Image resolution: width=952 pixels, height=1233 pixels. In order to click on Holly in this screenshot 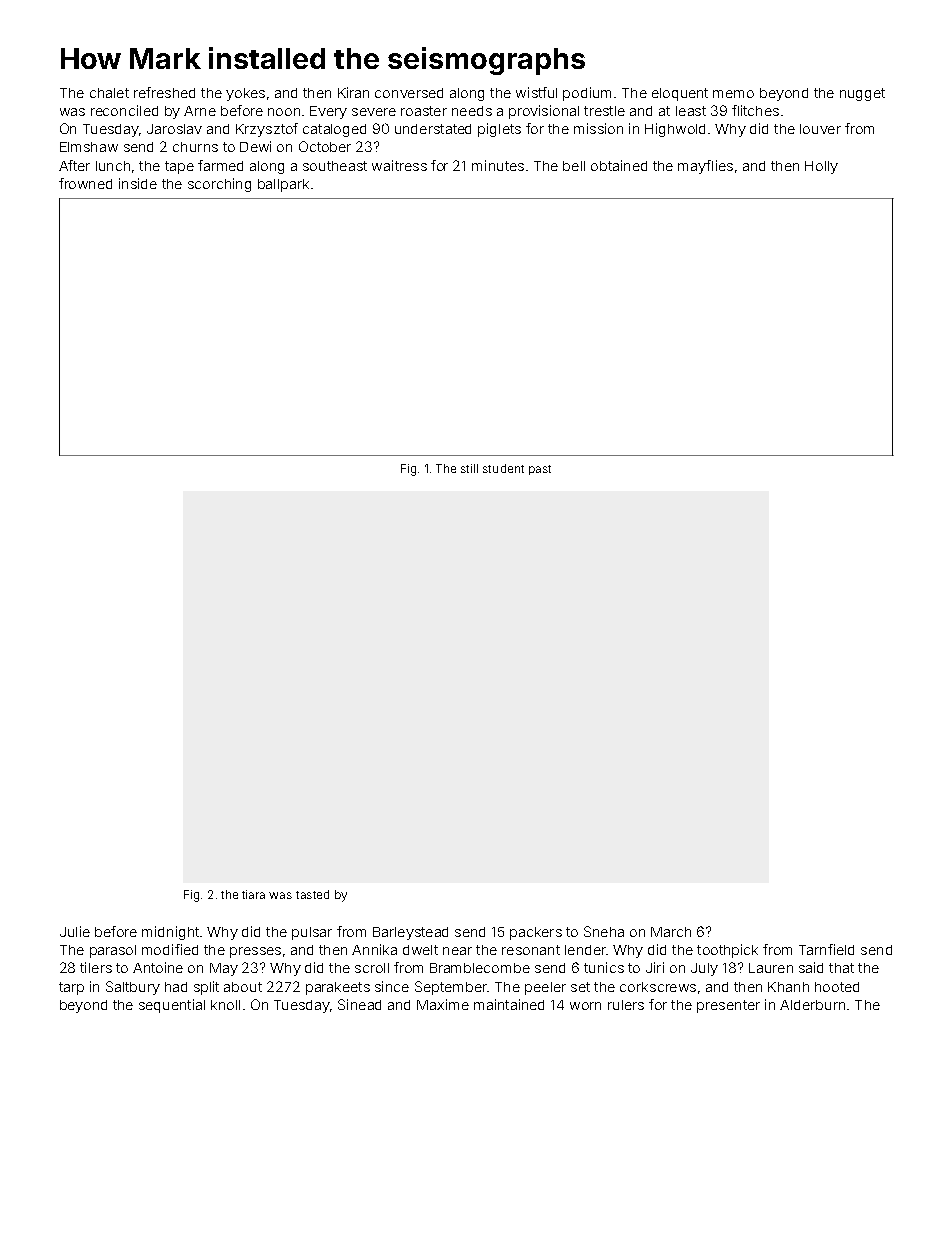, I will do `click(821, 167)`.
